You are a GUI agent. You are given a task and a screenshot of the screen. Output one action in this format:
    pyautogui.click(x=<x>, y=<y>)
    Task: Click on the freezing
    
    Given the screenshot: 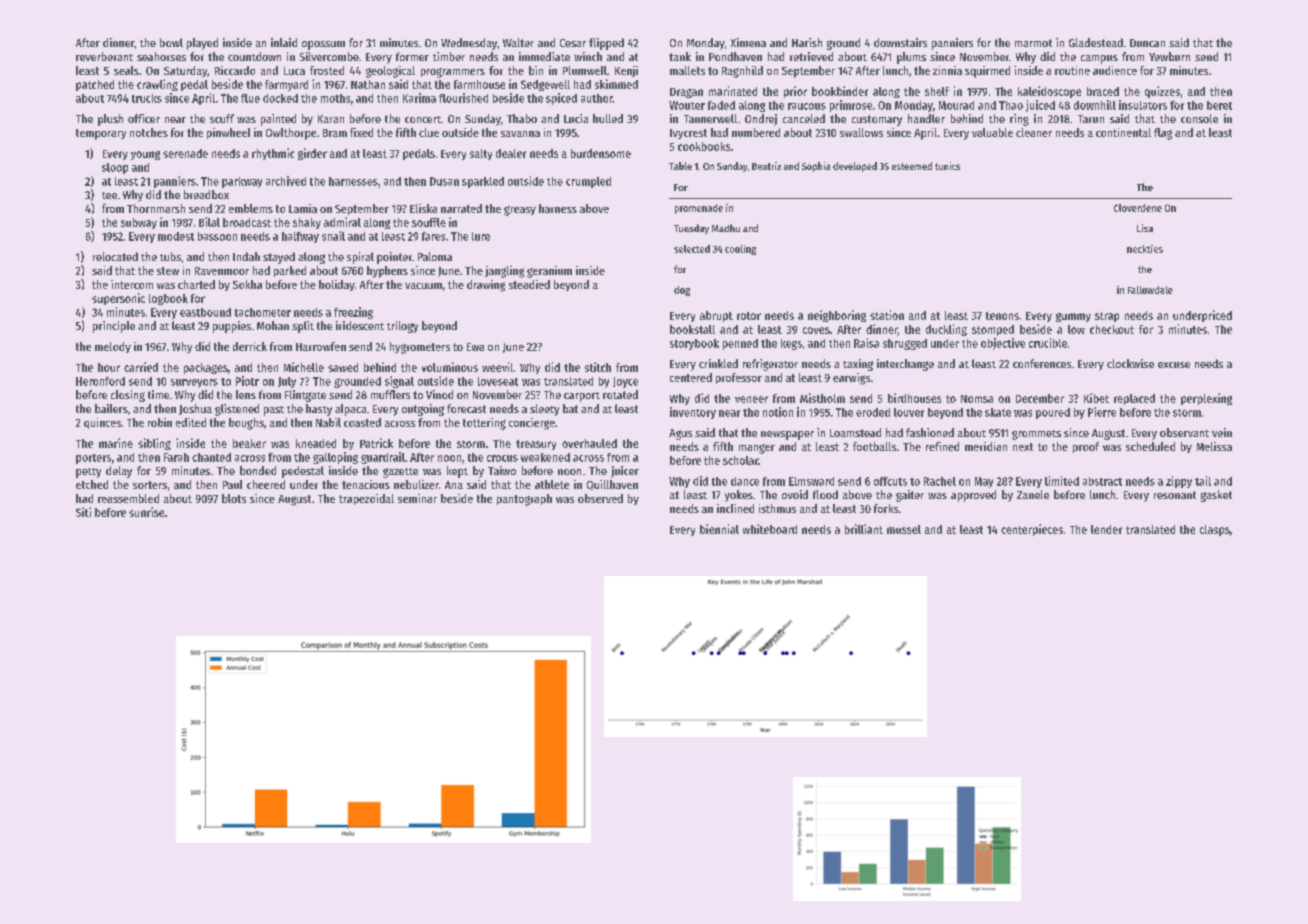 What is the action you would take?
    pyautogui.click(x=353, y=313)
